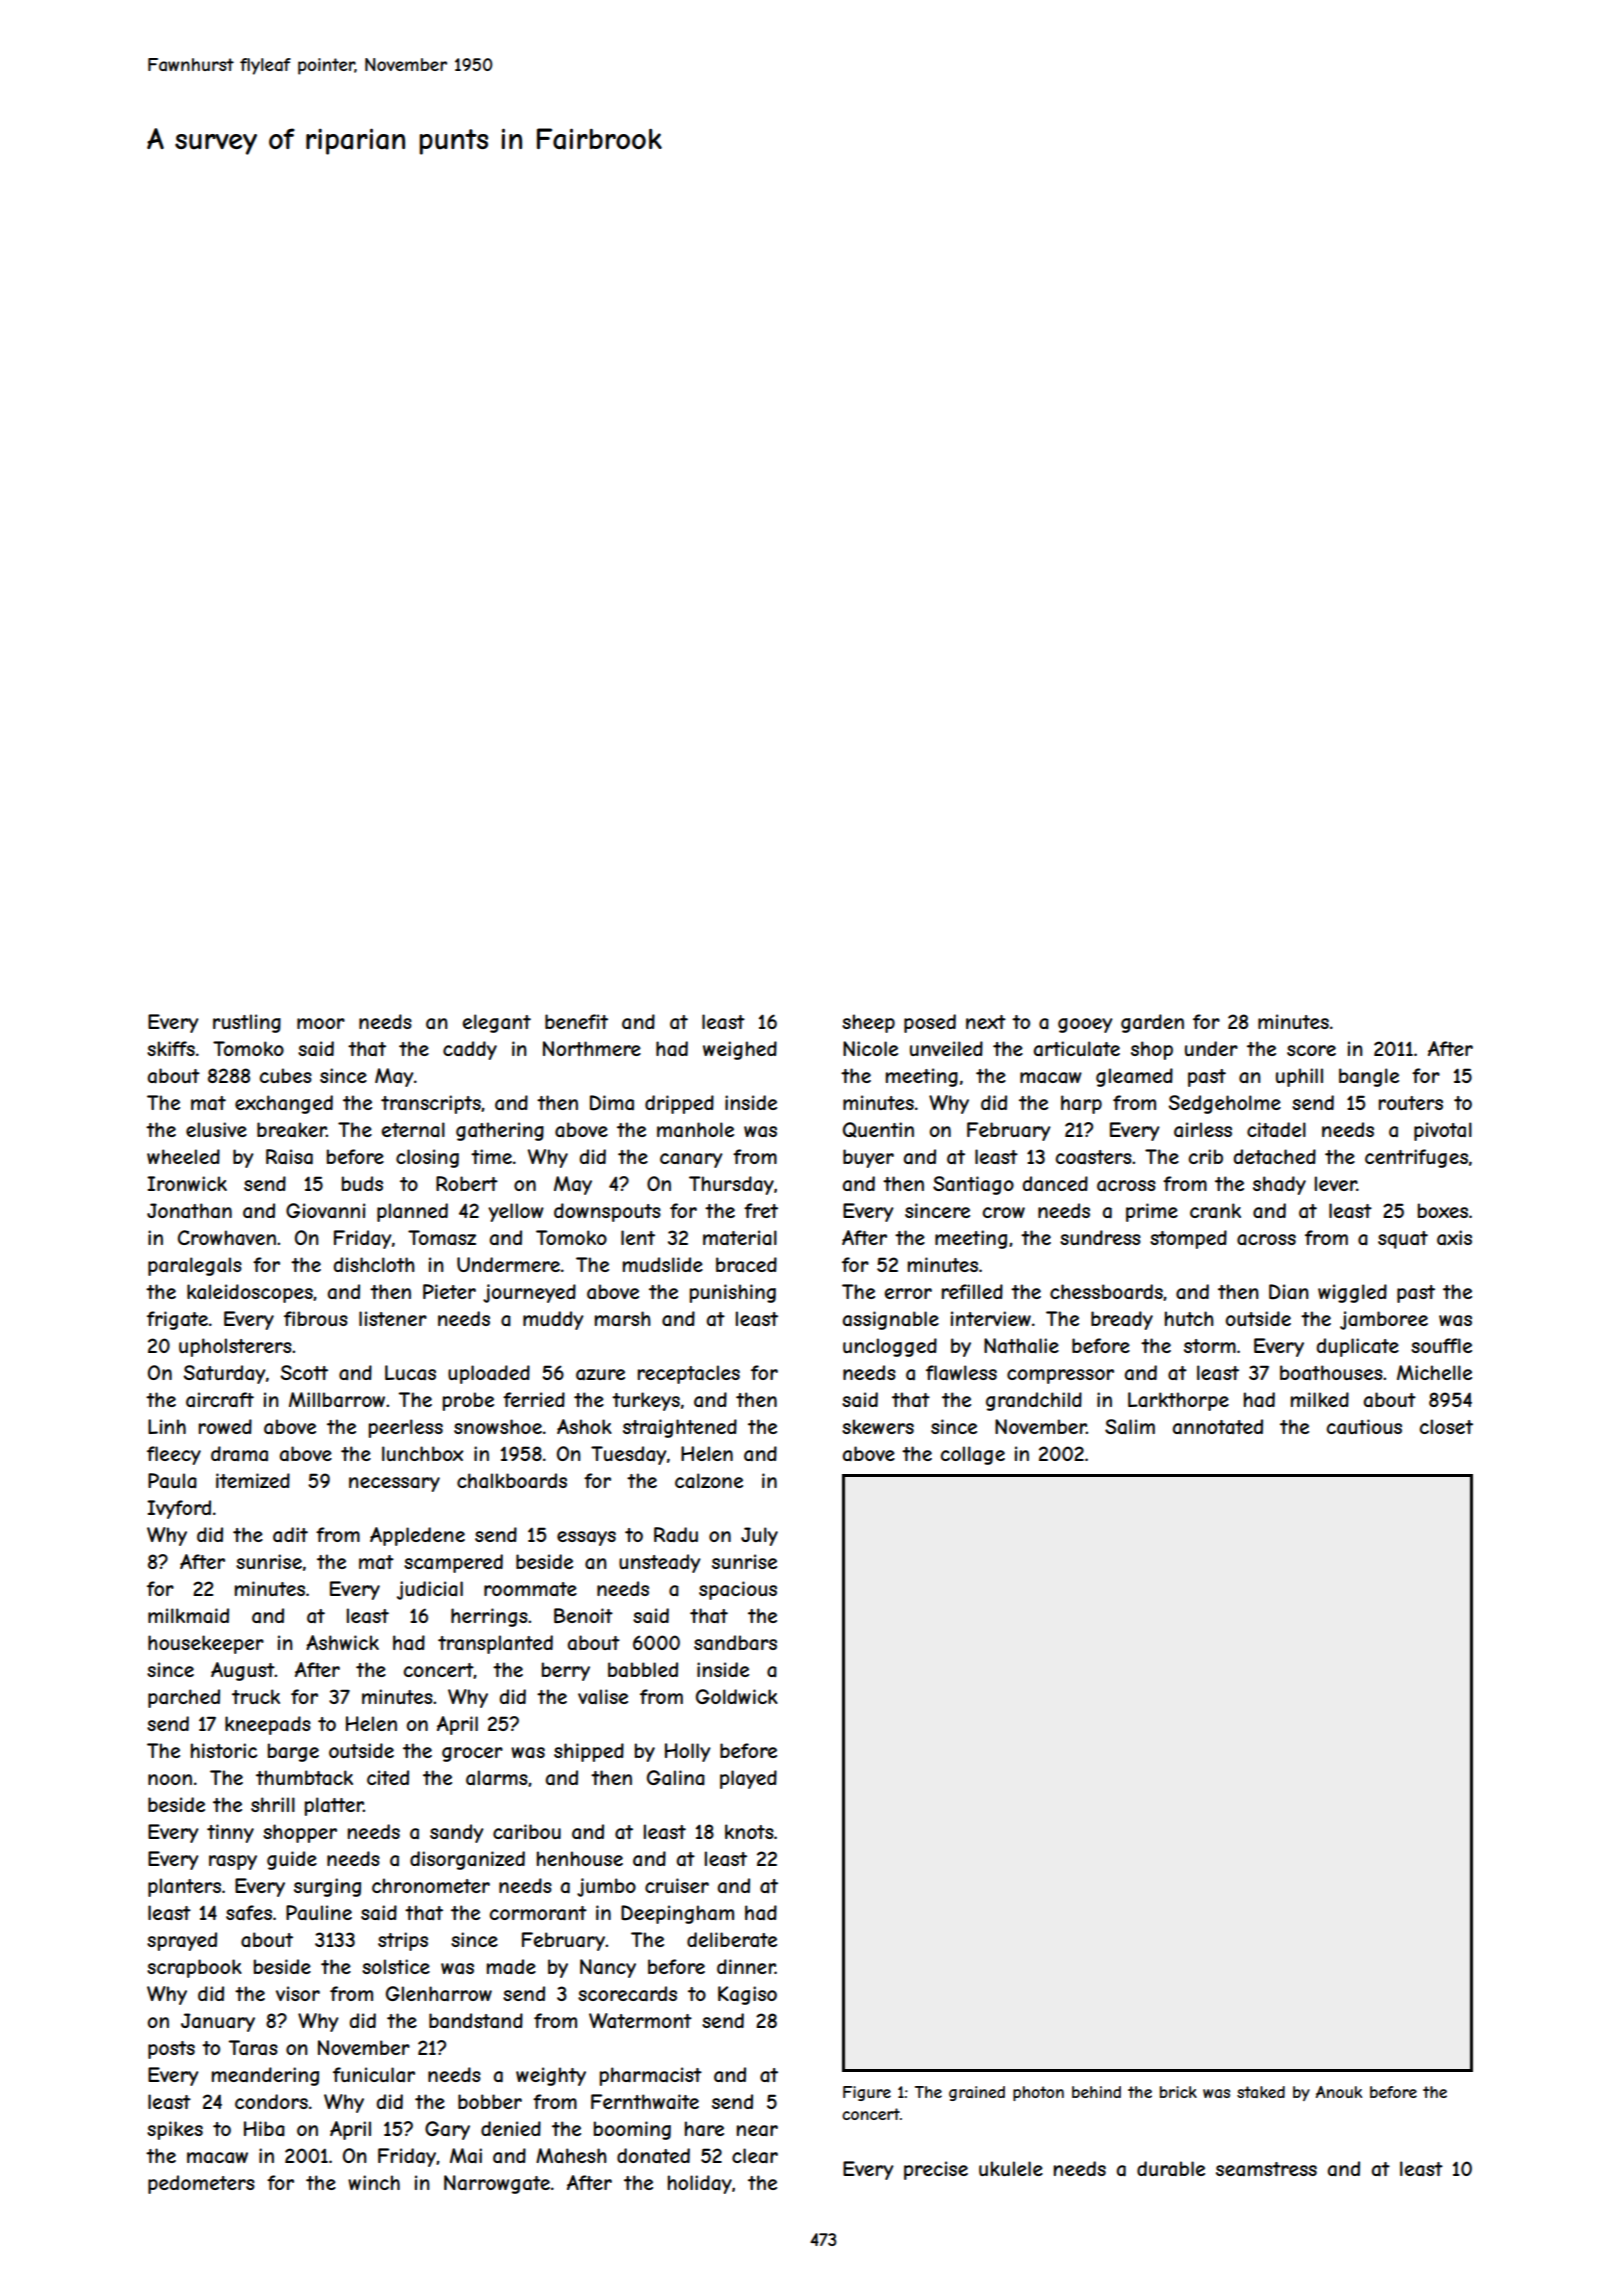 The height and width of the screenshot is (2292, 1620). What do you see at coordinates (632, 2130) in the screenshot?
I see `booming` at bounding box center [632, 2130].
